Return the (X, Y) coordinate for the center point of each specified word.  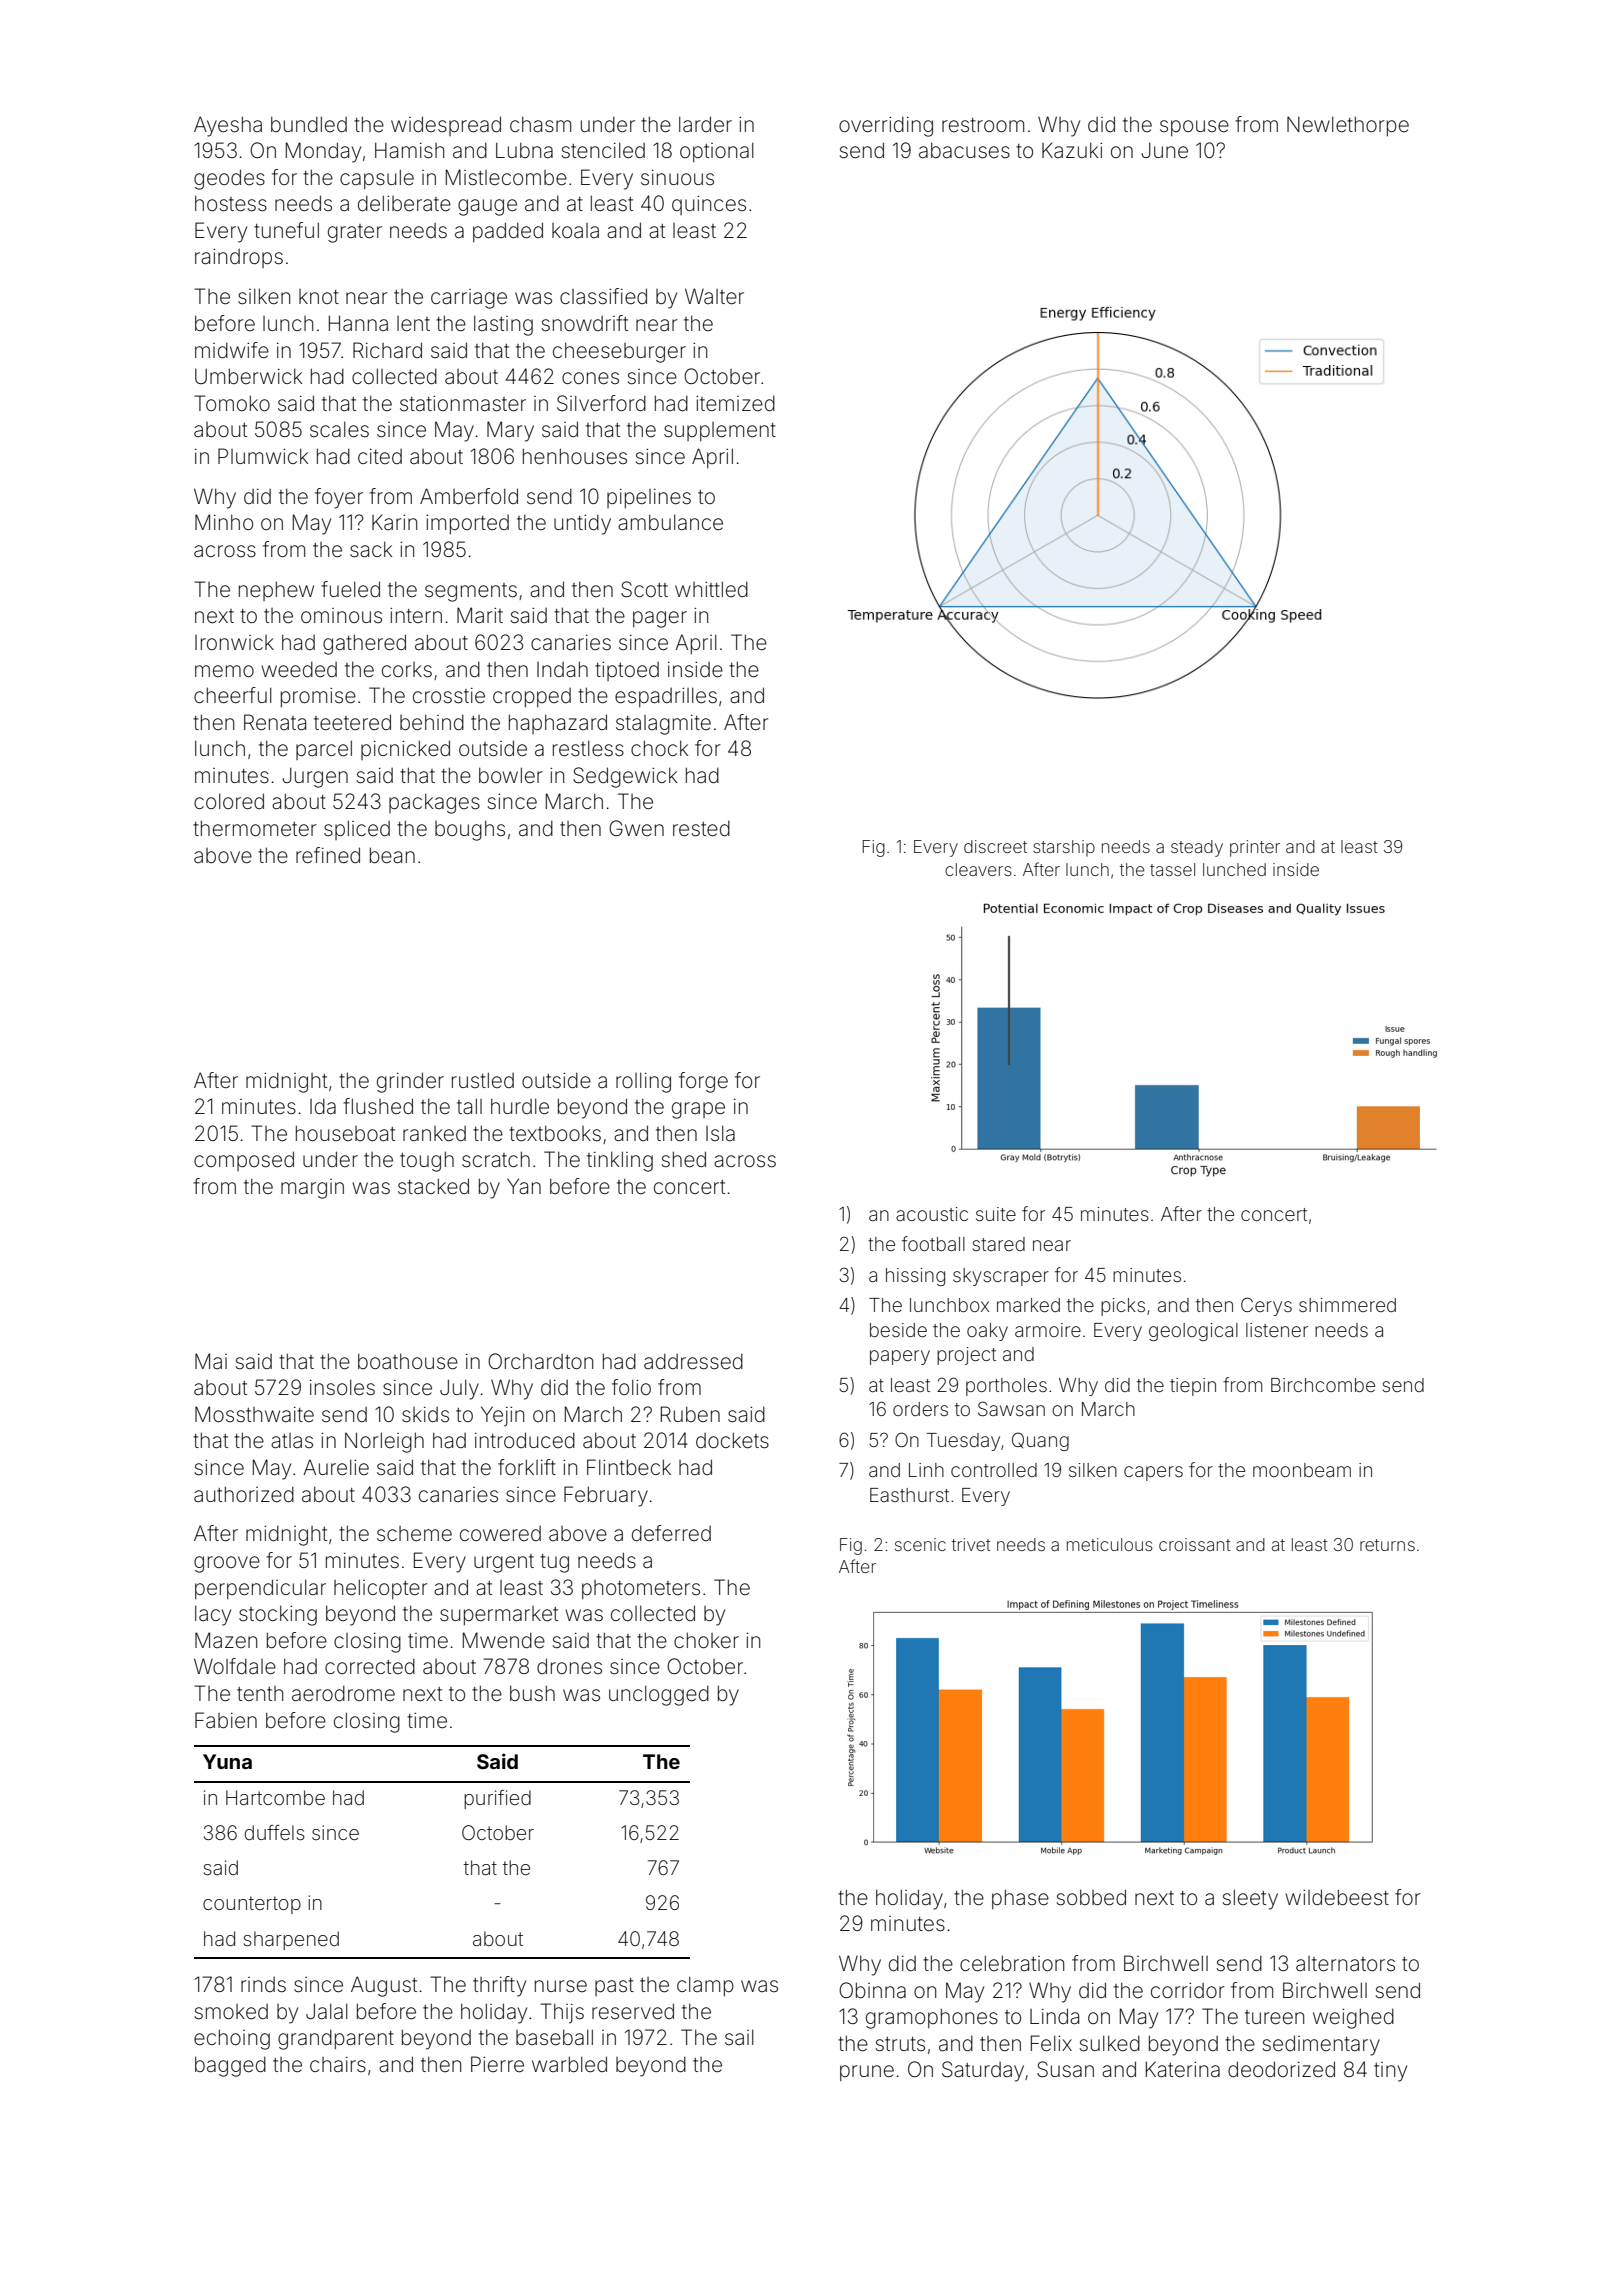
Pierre (497, 2064)
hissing (915, 1277)
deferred (671, 1533)
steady (1197, 848)
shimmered (1347, 1305)
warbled (569, 2064)
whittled (711, 589)
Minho (224, 522)
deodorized (1281, 2069)
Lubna (524, 150)
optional (717, 152)
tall (469, 1106)
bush (532, 1693)
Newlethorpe (1348, 126)
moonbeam (1302, 1470)
